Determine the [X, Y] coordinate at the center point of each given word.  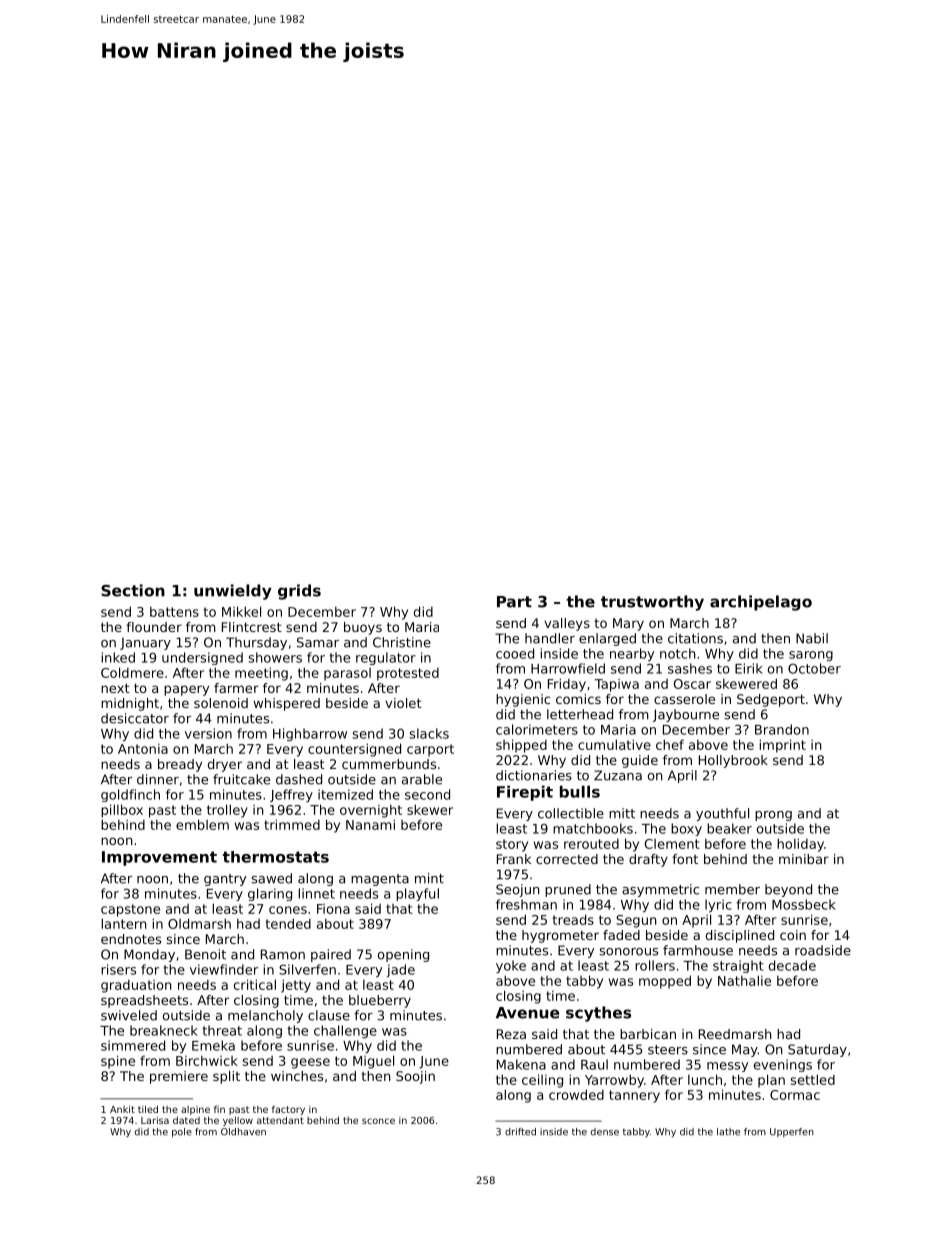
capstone [130, 910]
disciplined [740, 936]
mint [429, 878]
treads [573, 919]
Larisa [155, 1120]
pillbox [122, 811]
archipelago [761, 603]
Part [514, 602]
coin [793, 935]
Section [133, 590]
